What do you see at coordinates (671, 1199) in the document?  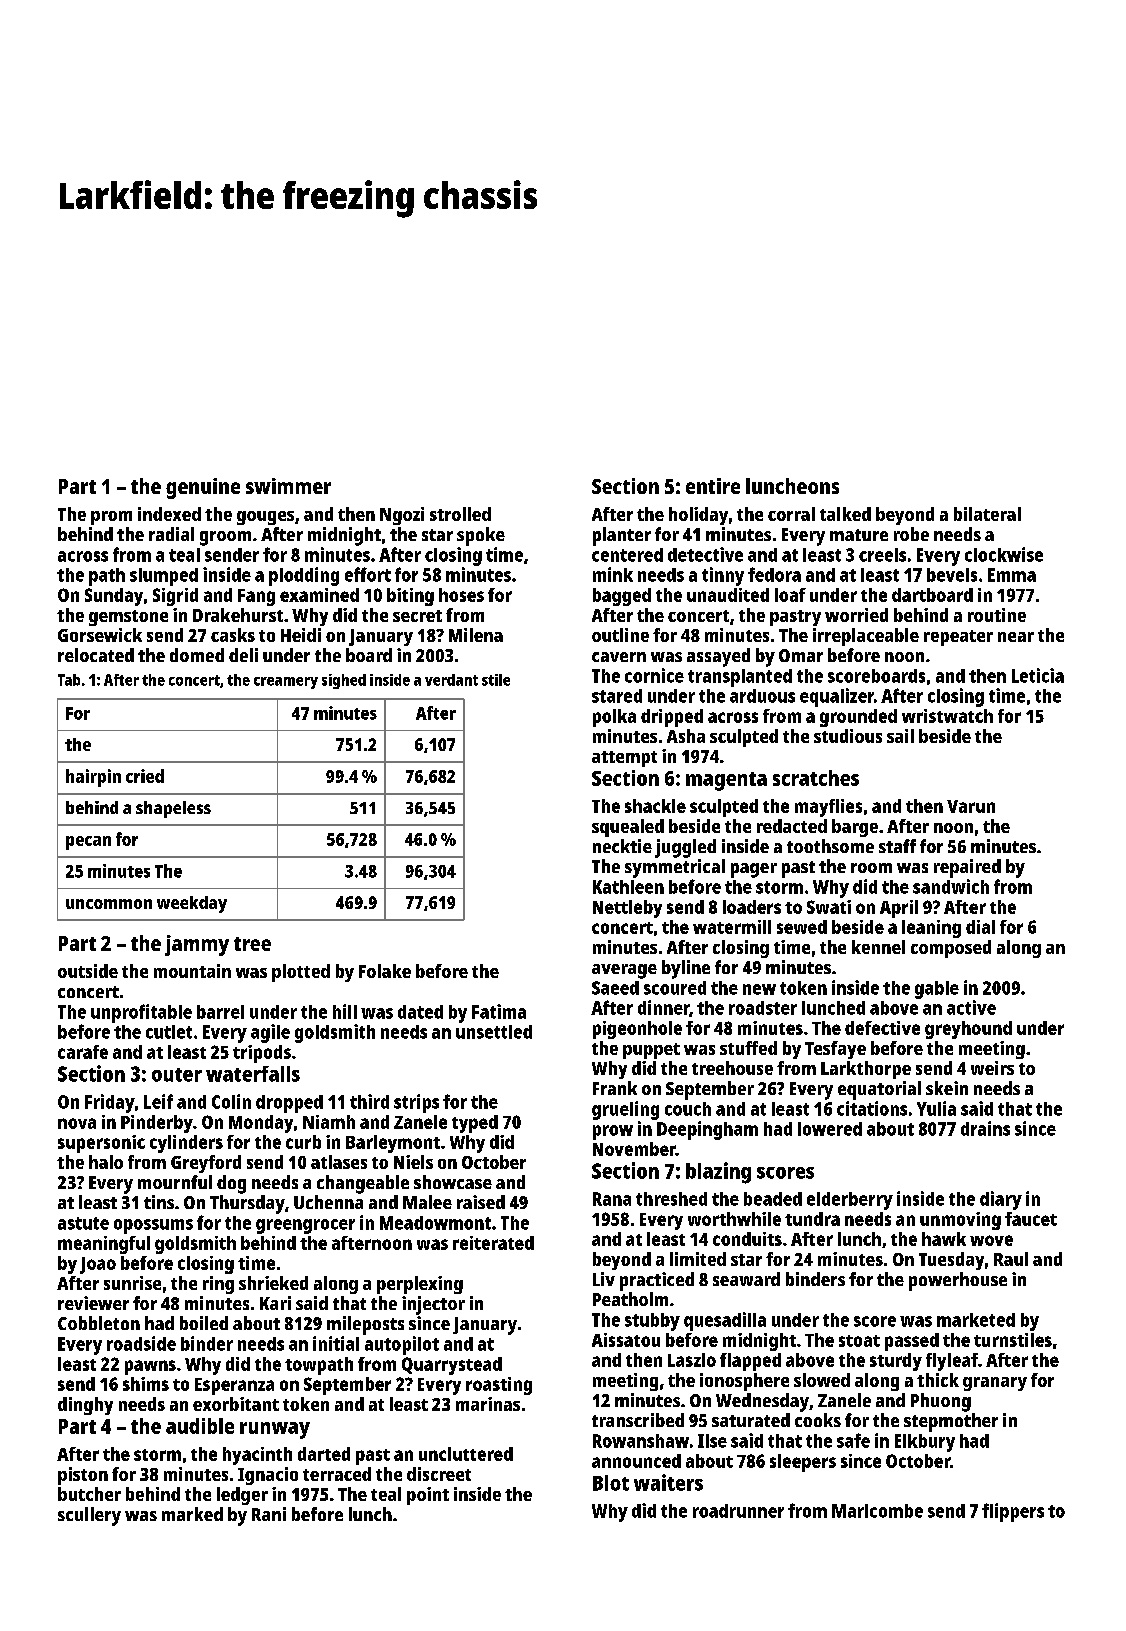 I see `threshed` at bounding box center [671, 1199].
